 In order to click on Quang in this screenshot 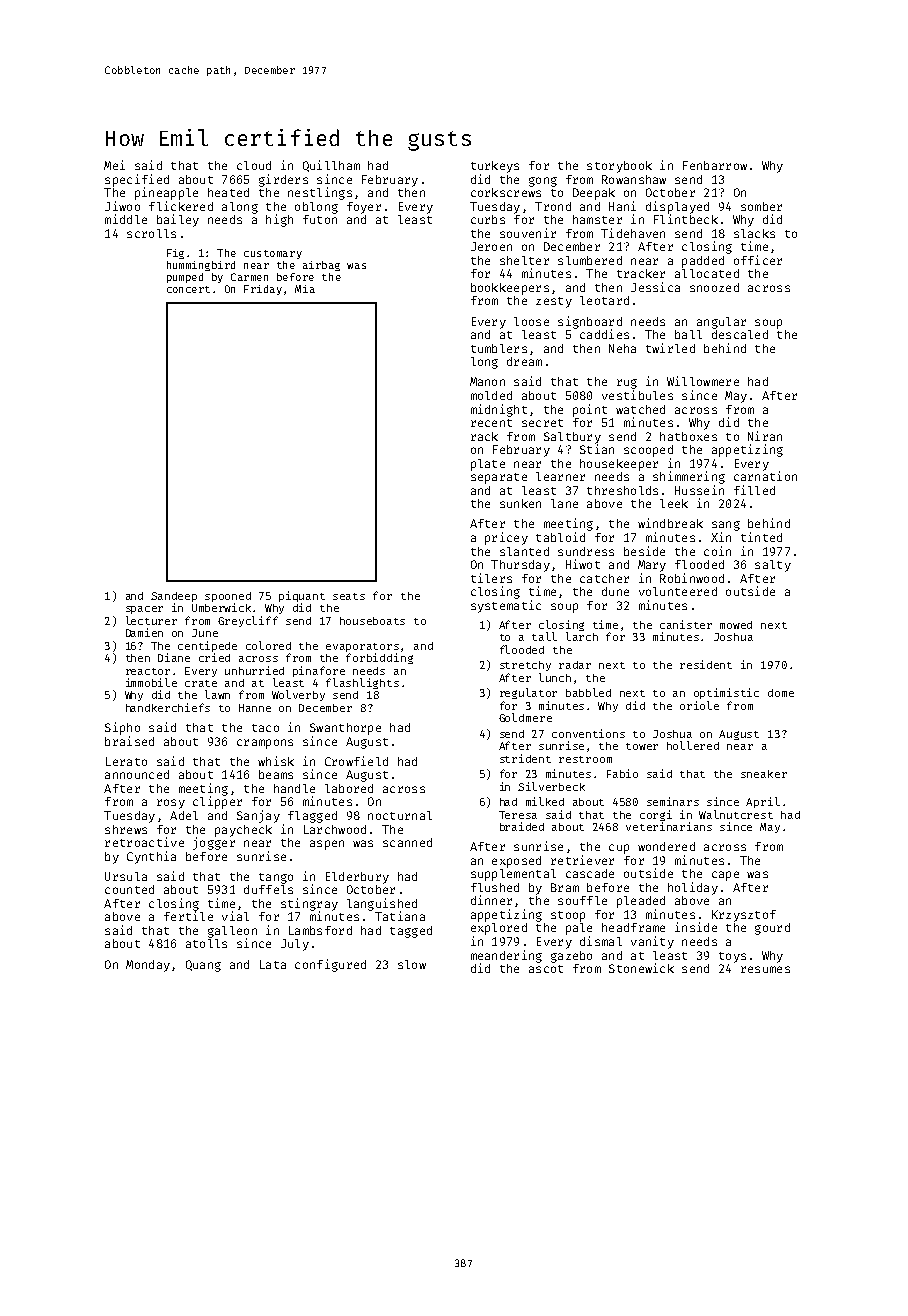, I will do `click(203, 966)`.
